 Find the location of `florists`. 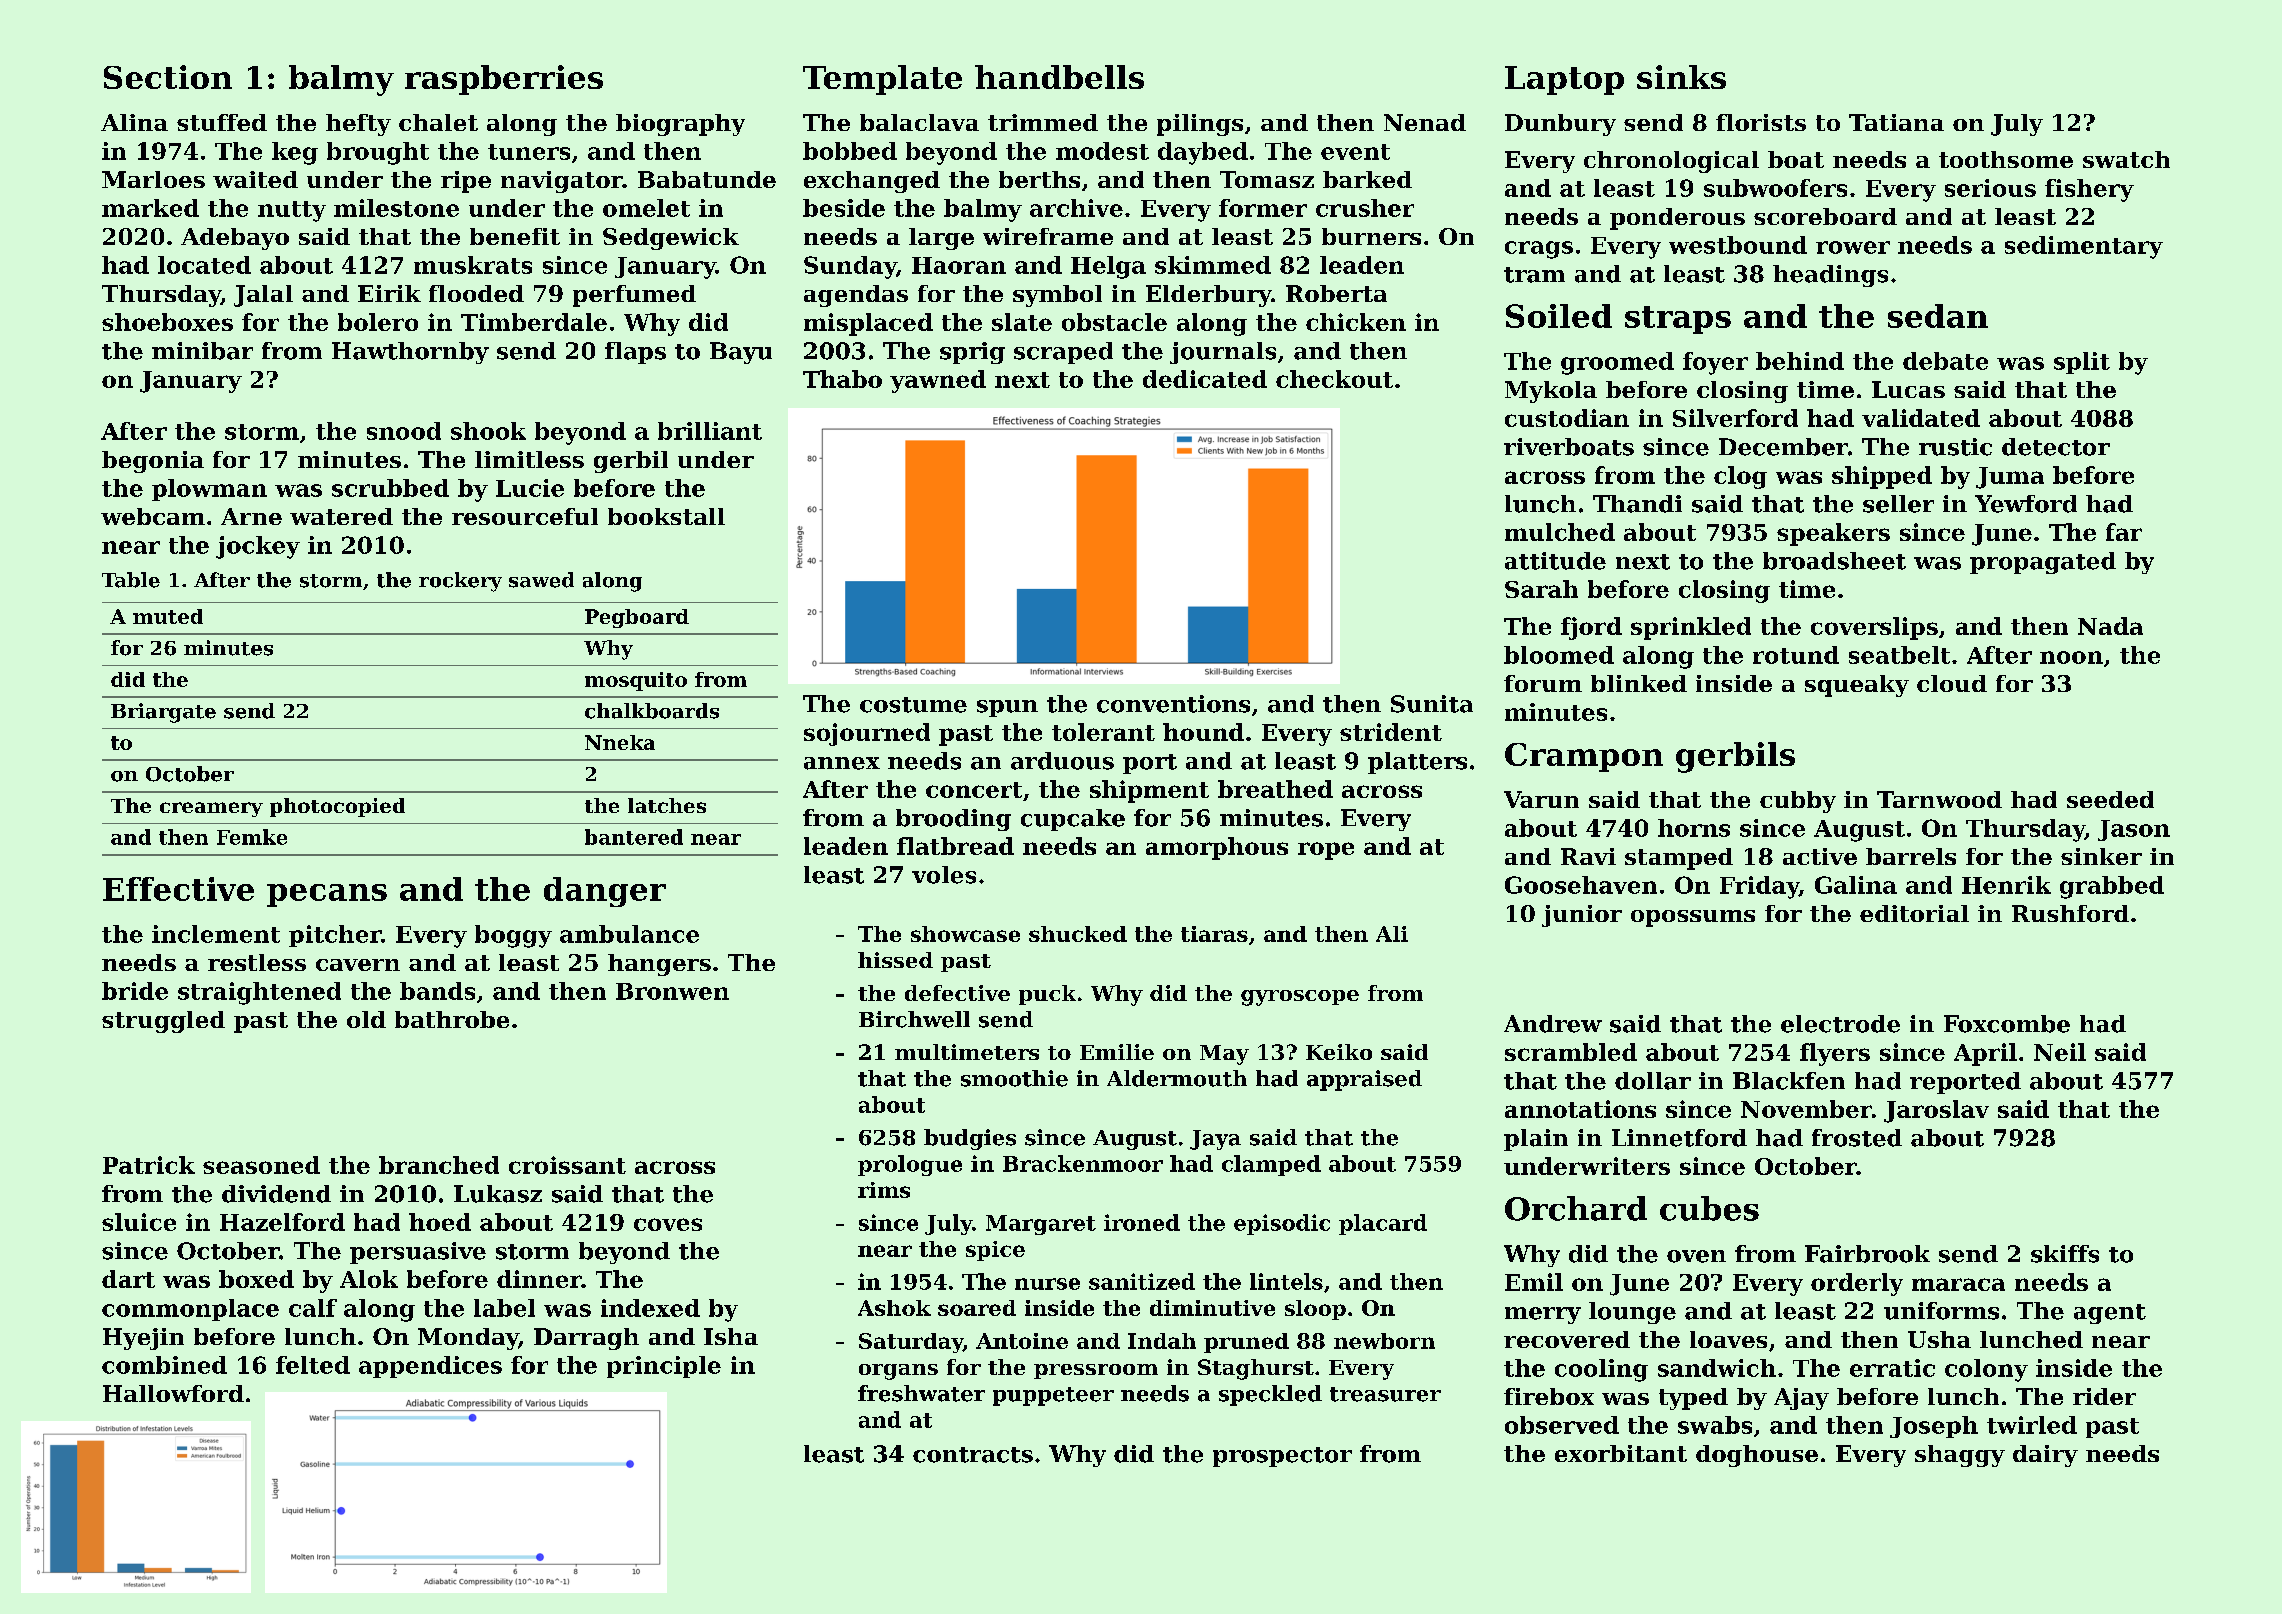

florists is located at coordinates (1761, 122).
